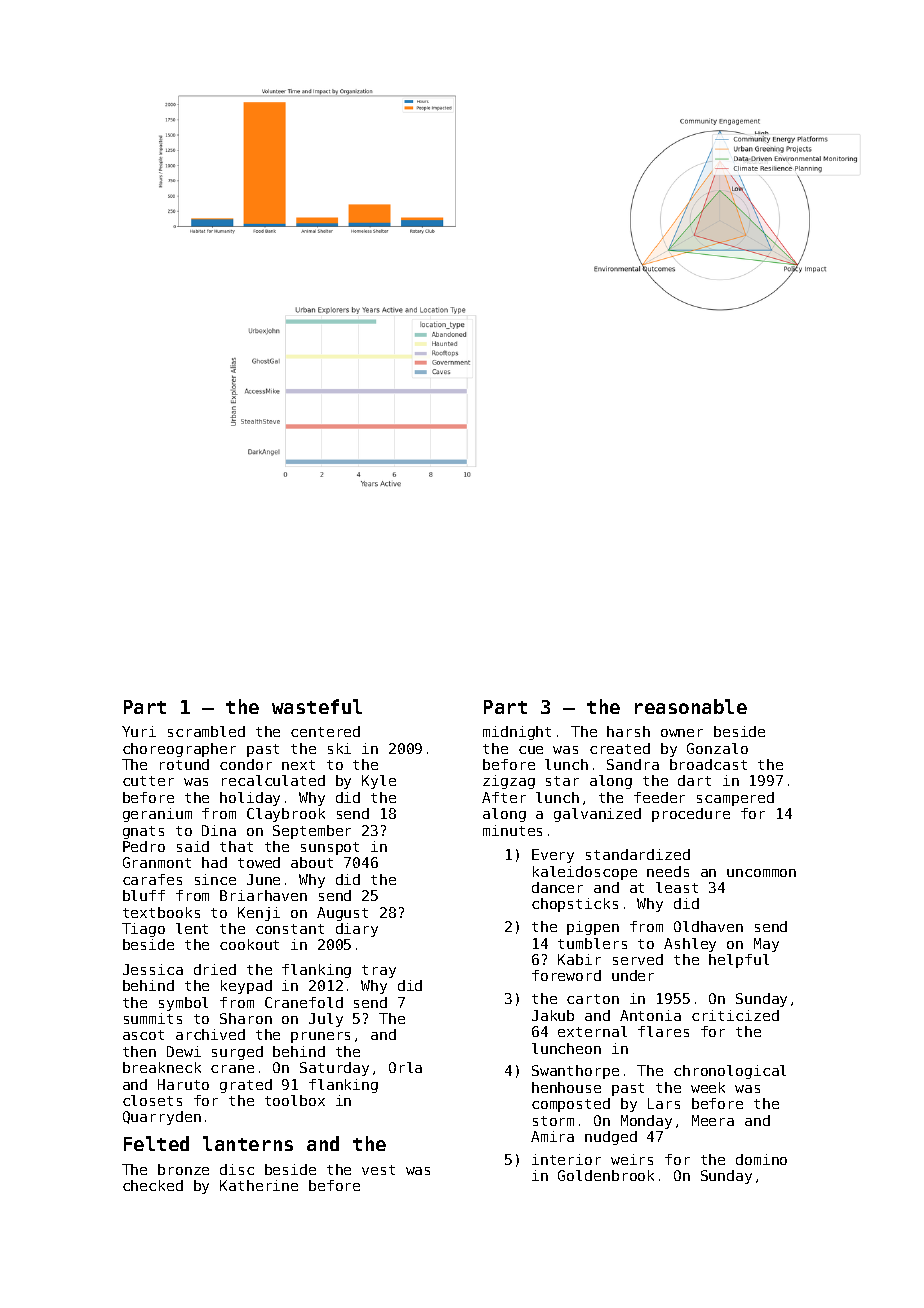 This document has height=1308, width=924. What do you see at coordinates (206, 731) in the document?
I see `scrambled` at bounding box center [206, 731].
